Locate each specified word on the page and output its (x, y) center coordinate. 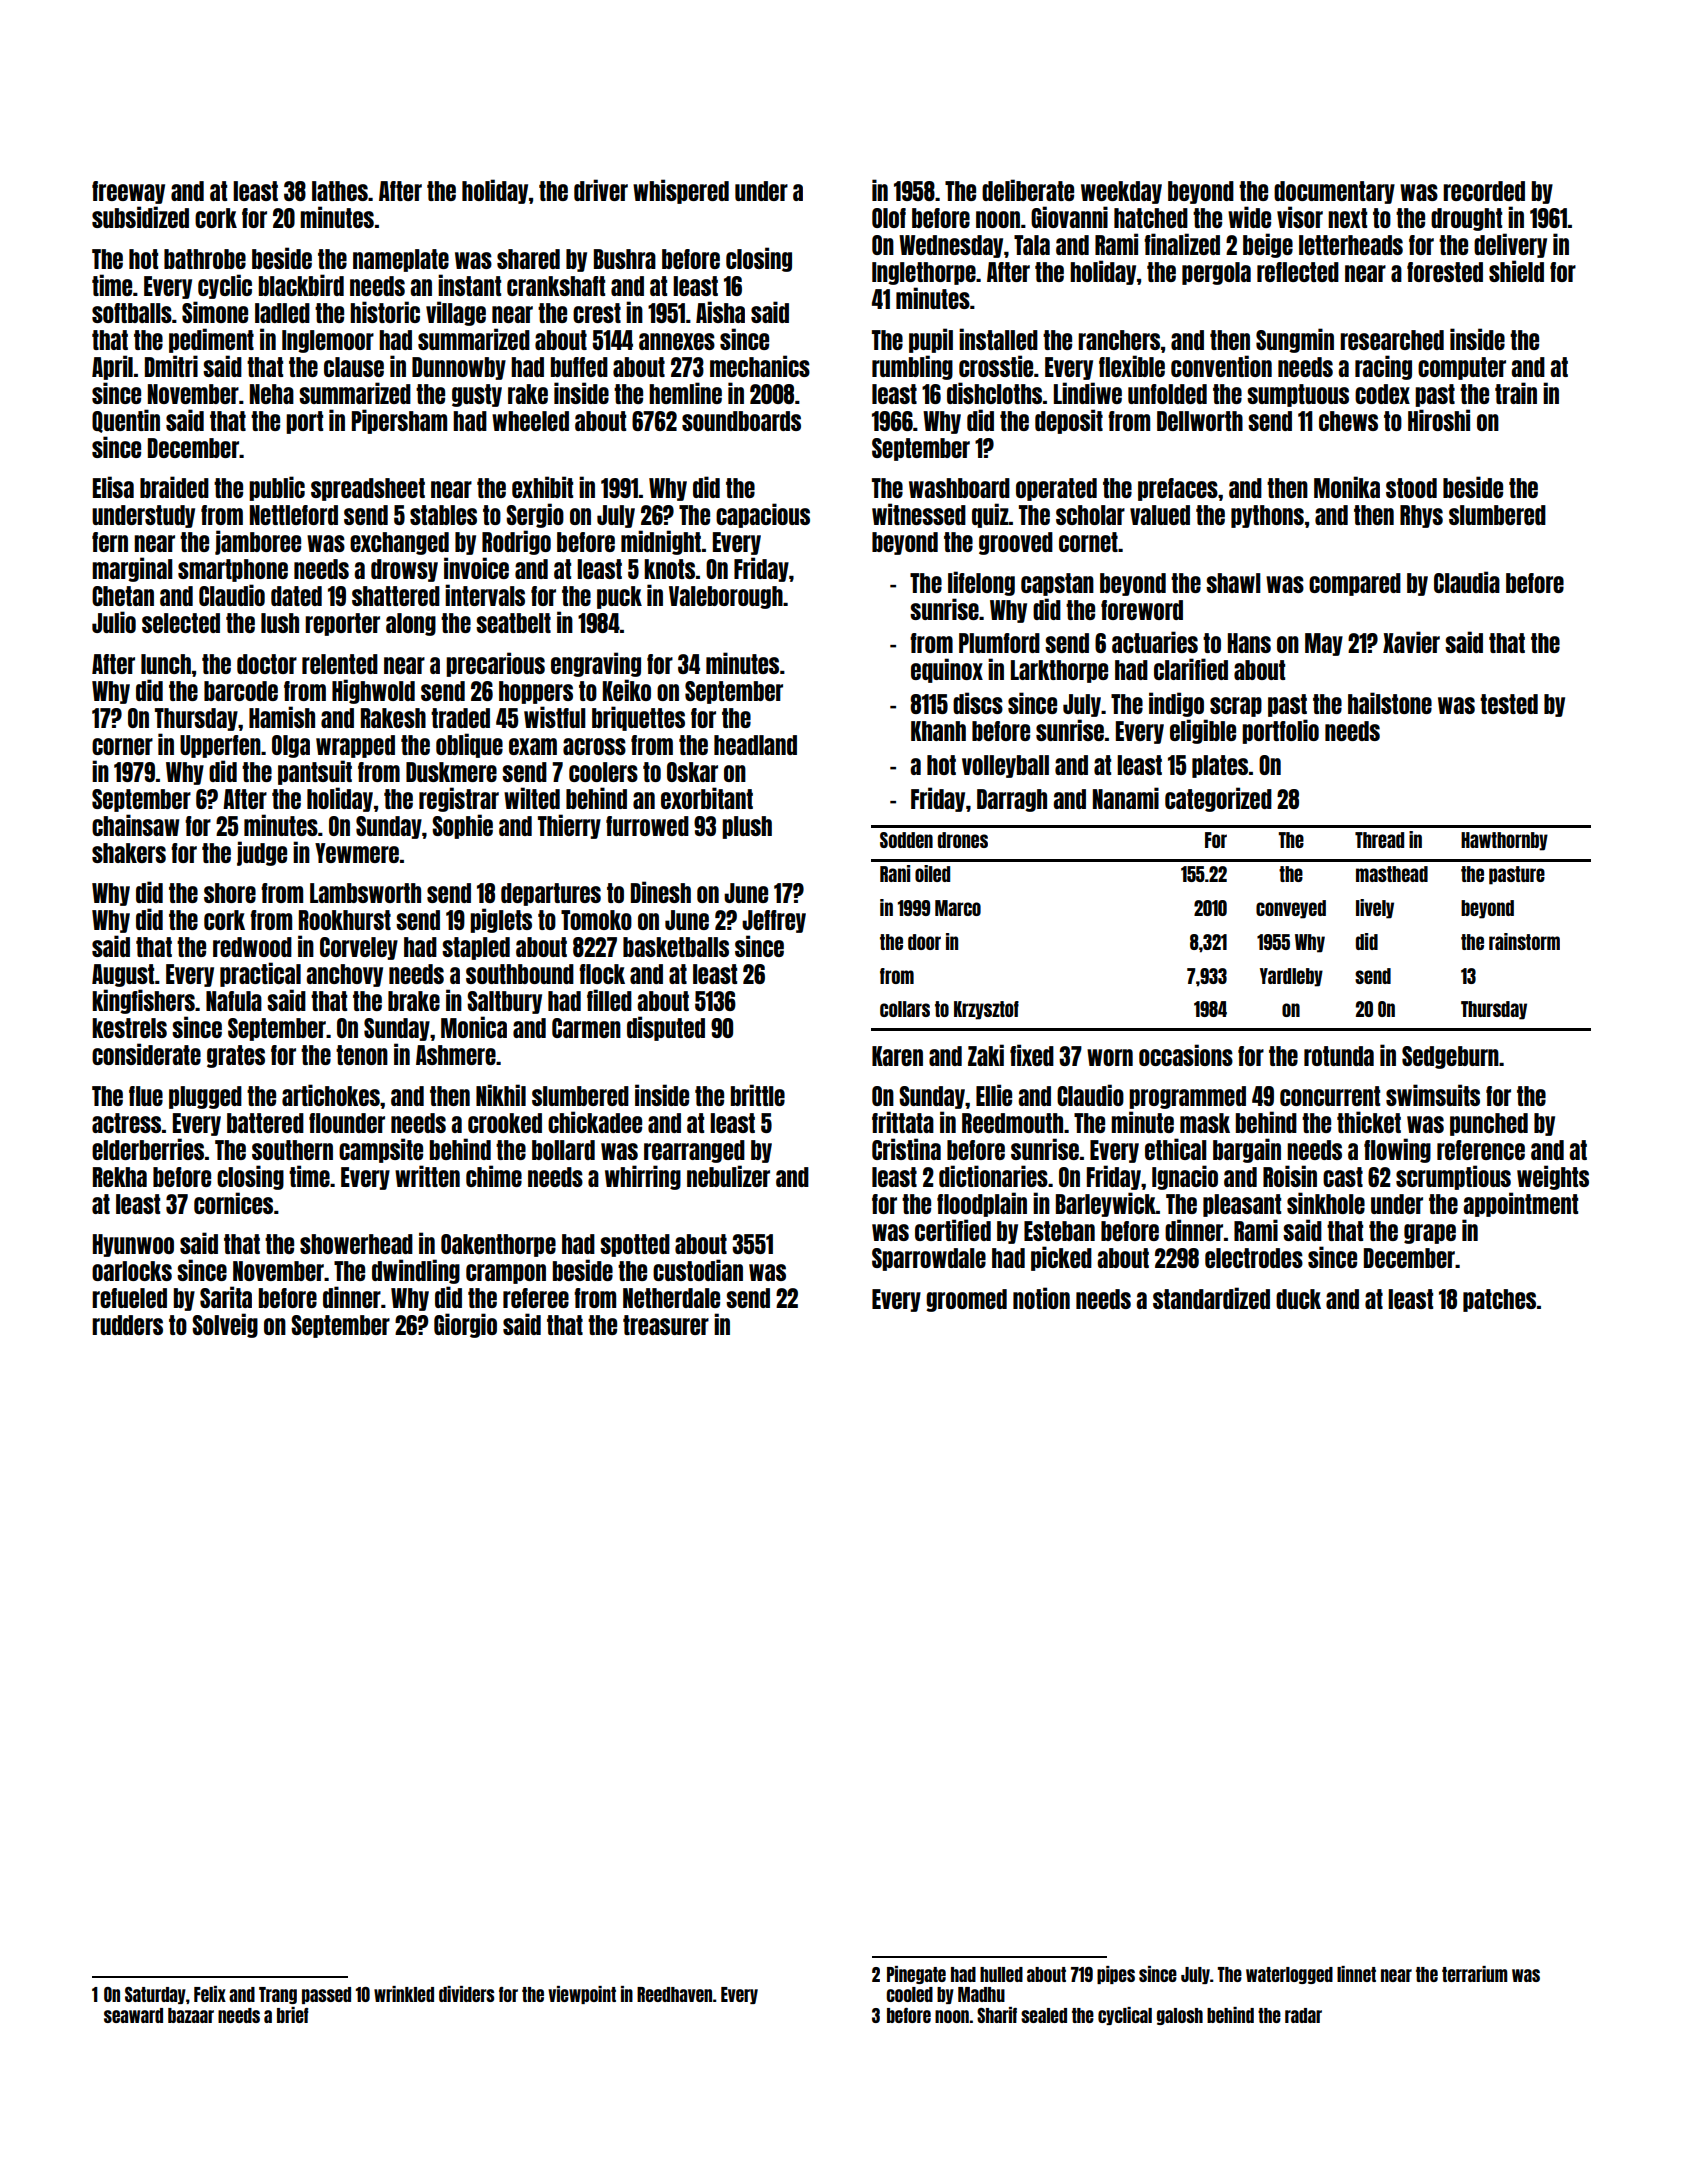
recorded (1484, 191)
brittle (758, 1095)
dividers (467, 1994)
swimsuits (1433, 1095)
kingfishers (143, 1001)
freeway (128, 192)
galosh (1180, 2016)
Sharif (997, 2015)
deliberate (1028, 190)
